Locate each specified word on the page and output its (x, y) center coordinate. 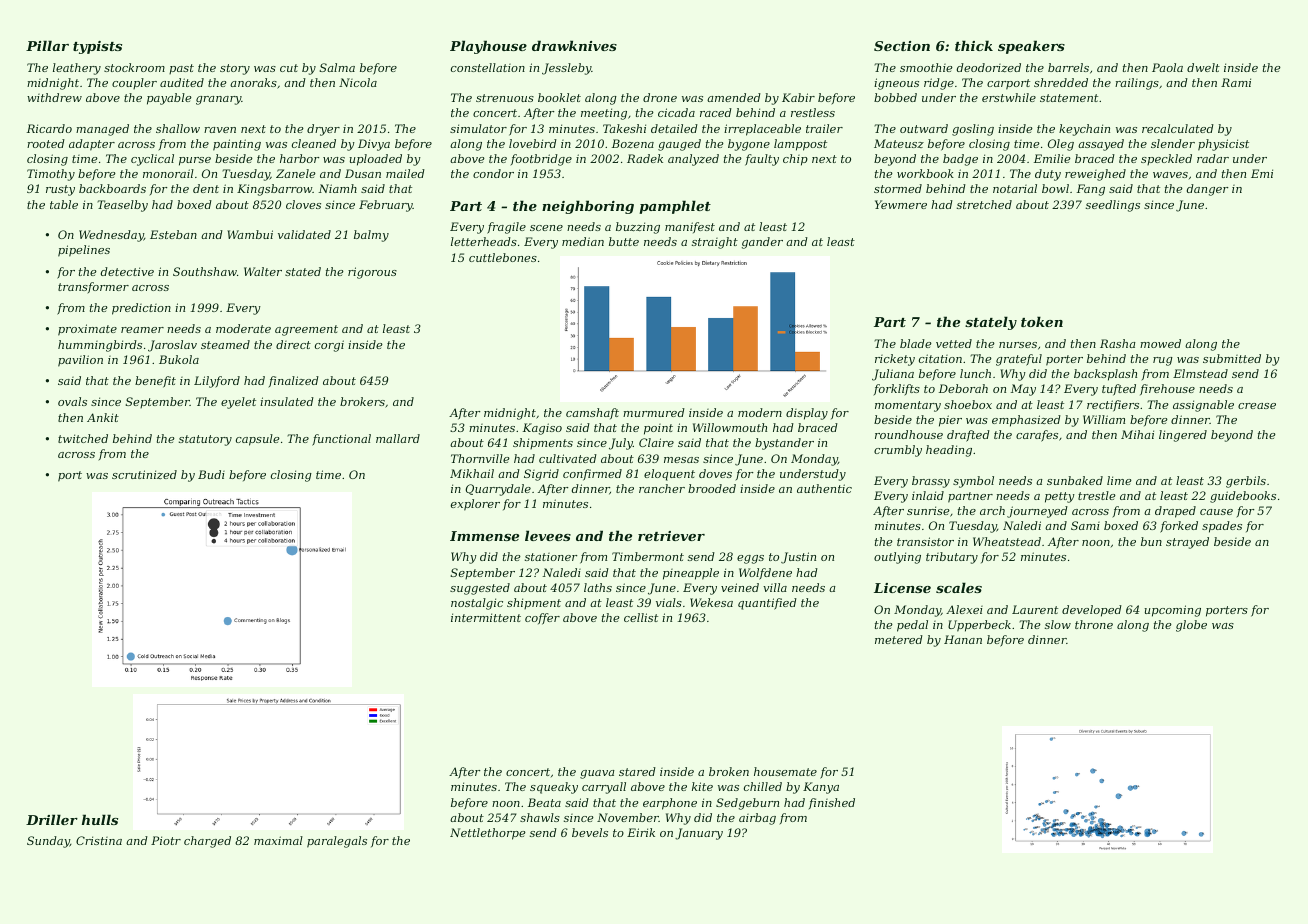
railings (1137, 84)
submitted (1232, 358)
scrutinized (144, 474)
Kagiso (542, 429)
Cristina (99, 840)
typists (97, 47)
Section (902, 46)
